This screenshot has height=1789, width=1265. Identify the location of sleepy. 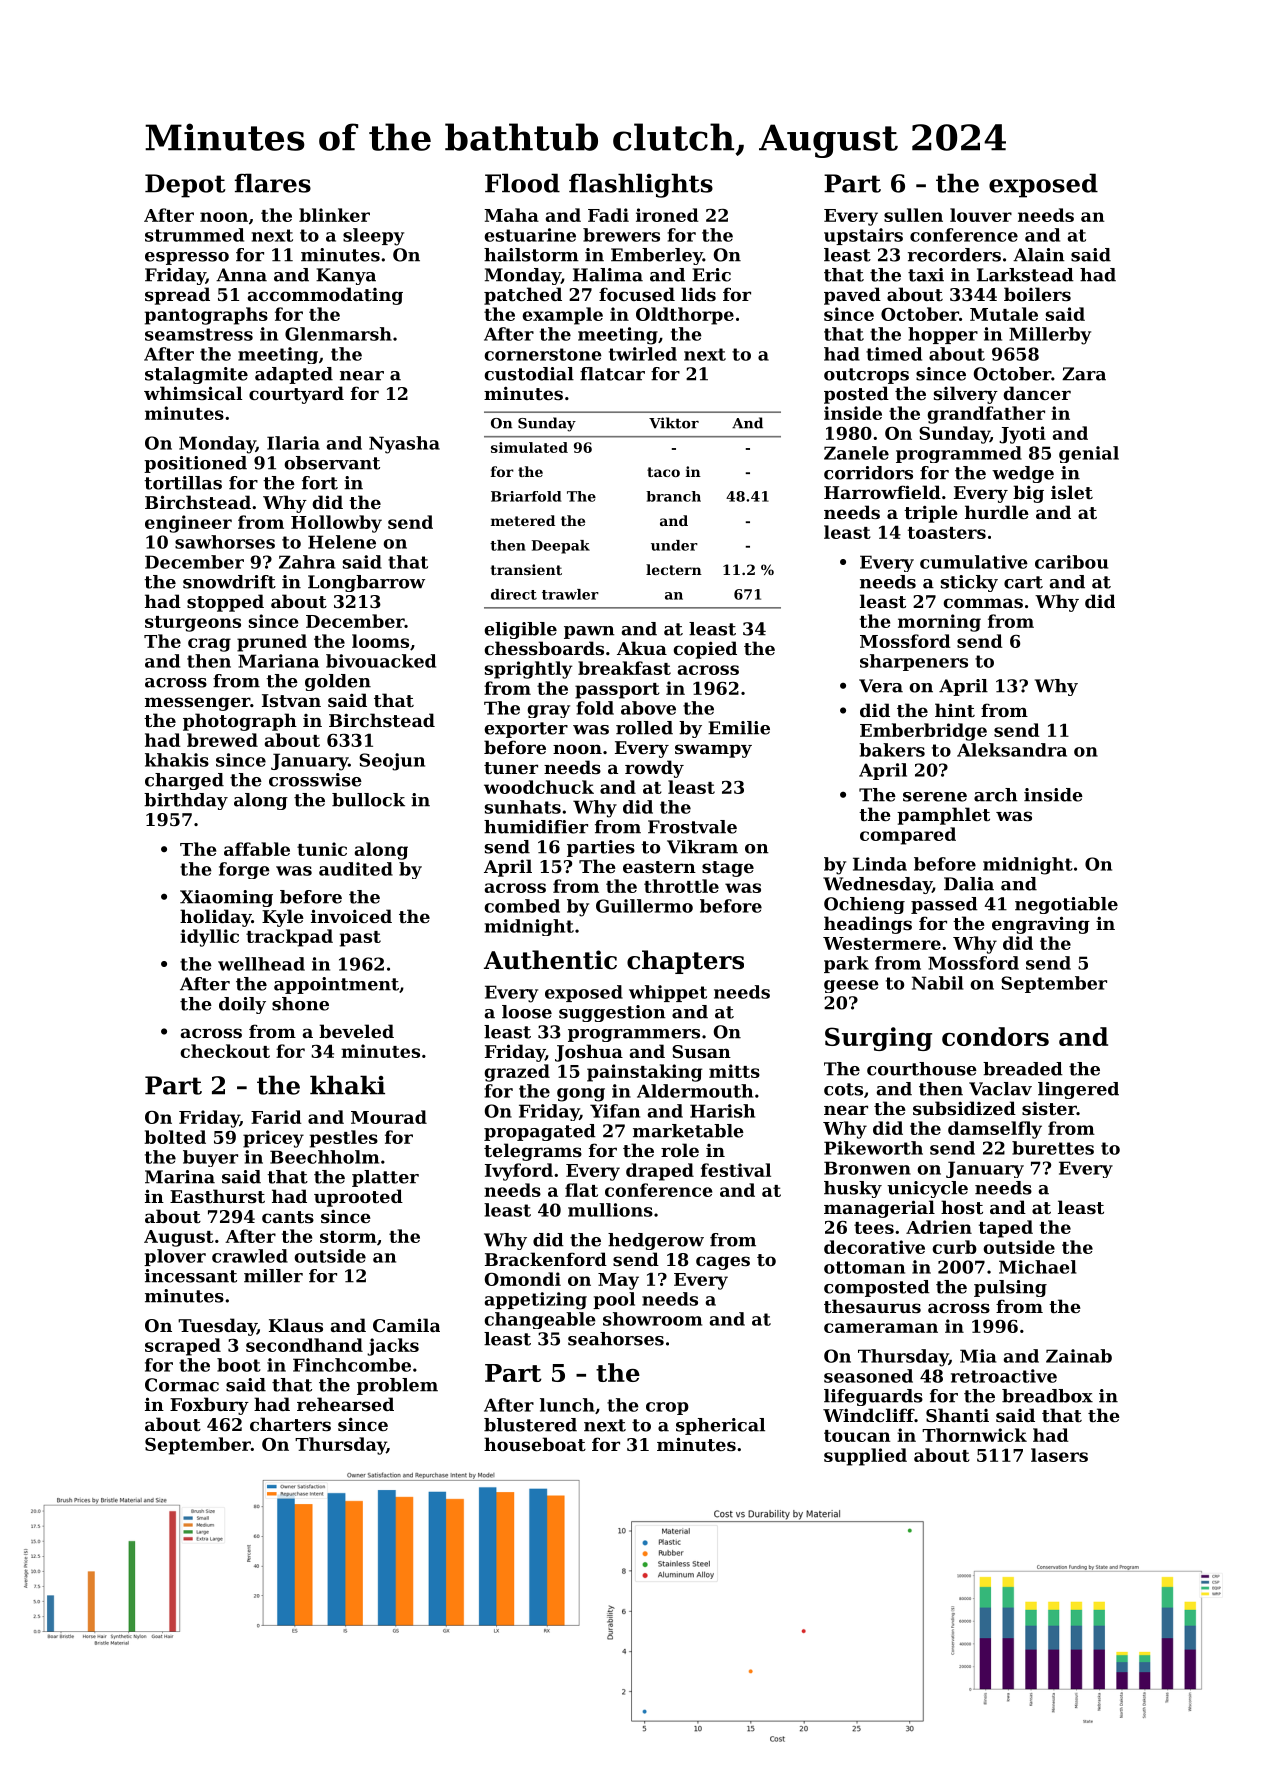
(373, 237).
